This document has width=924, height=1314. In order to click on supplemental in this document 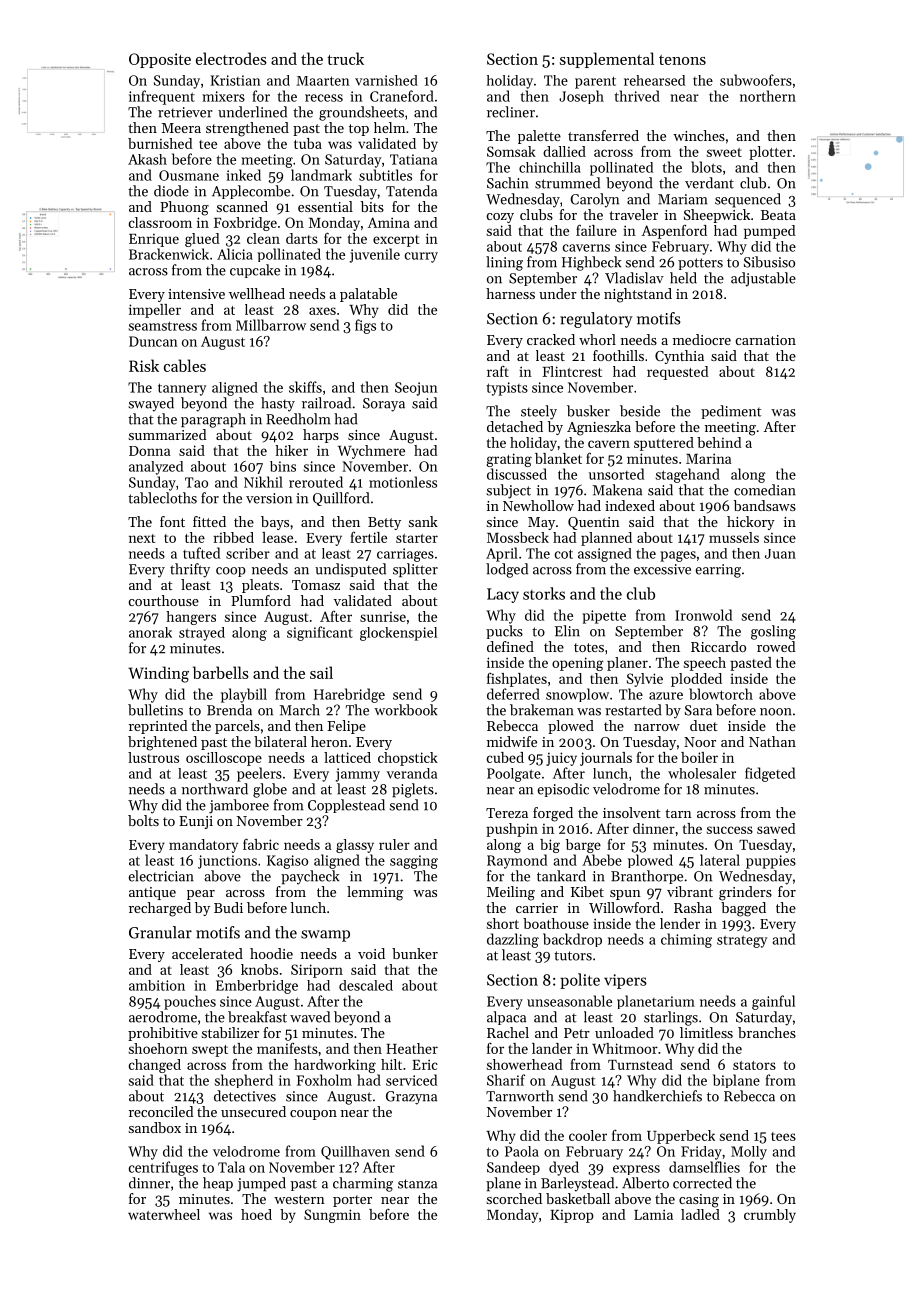, I will do `click(607, 60)`.
